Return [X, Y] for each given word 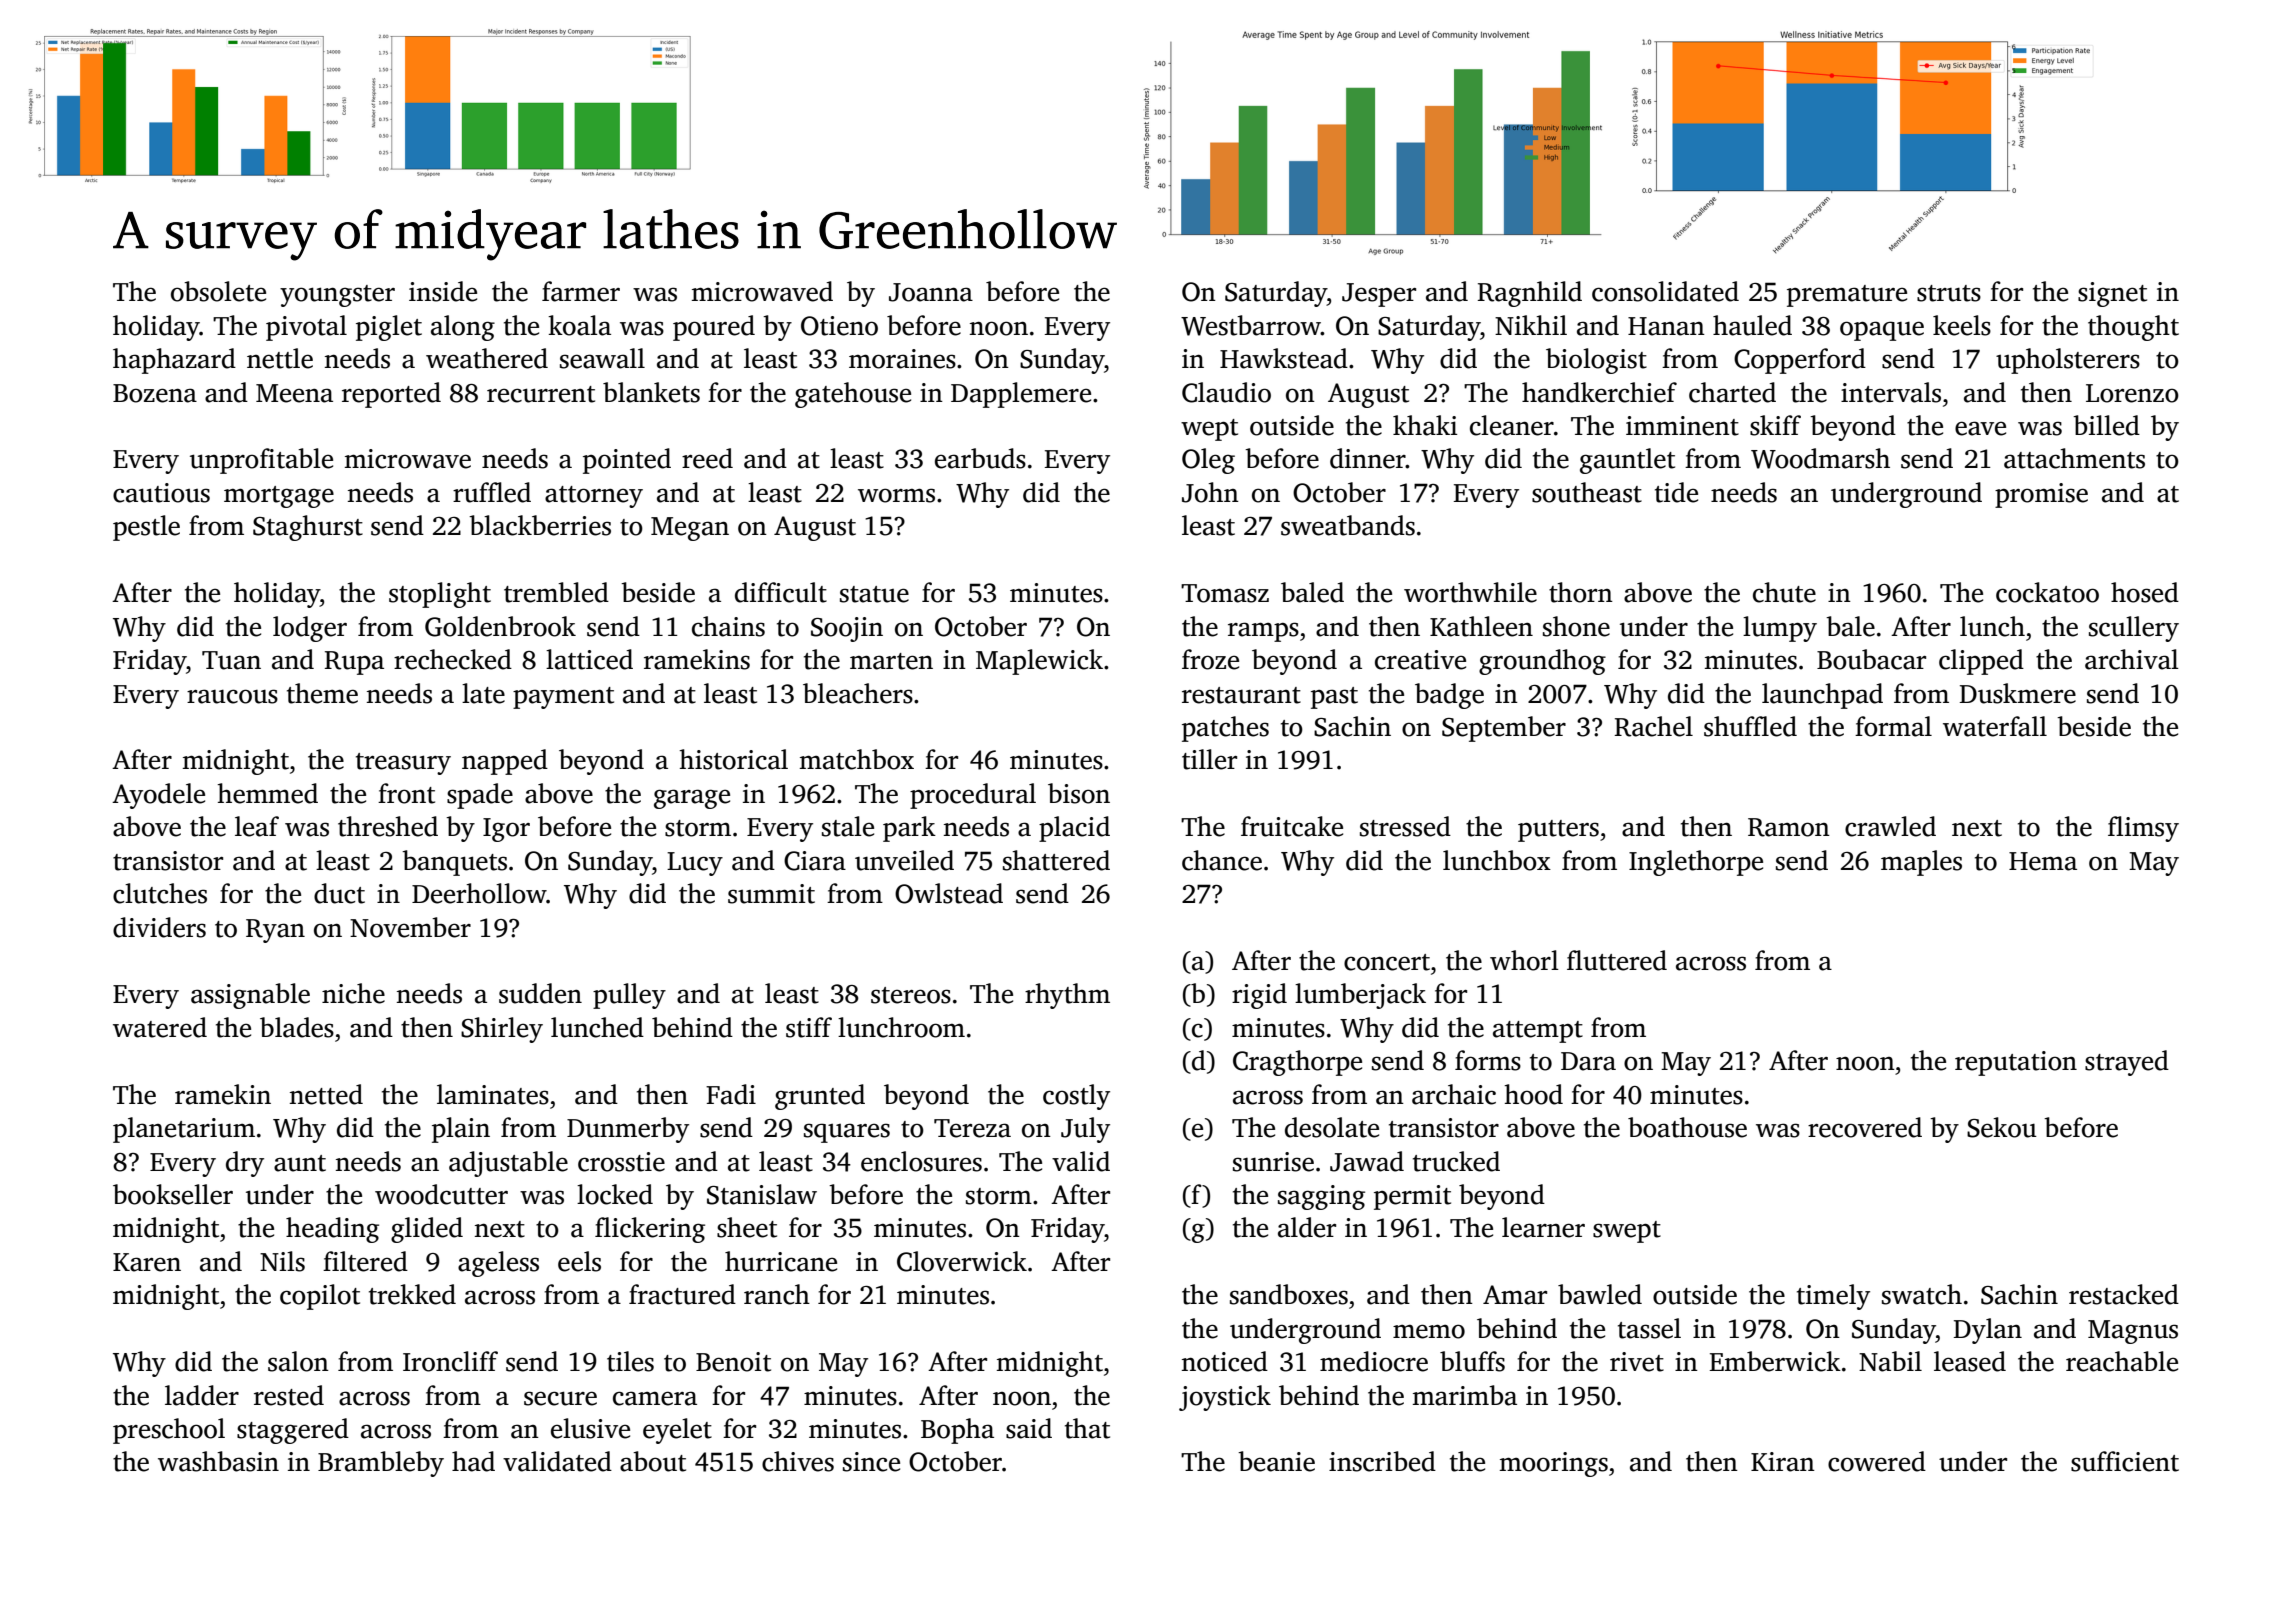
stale [848, 826]
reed [707, 458]
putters [1558, 831]
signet [2112, 294]
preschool [169, 1431]
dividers [159, 927]
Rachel [1654, 726]
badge [1449, 696]
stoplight [440, 595]
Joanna [931, 292]
